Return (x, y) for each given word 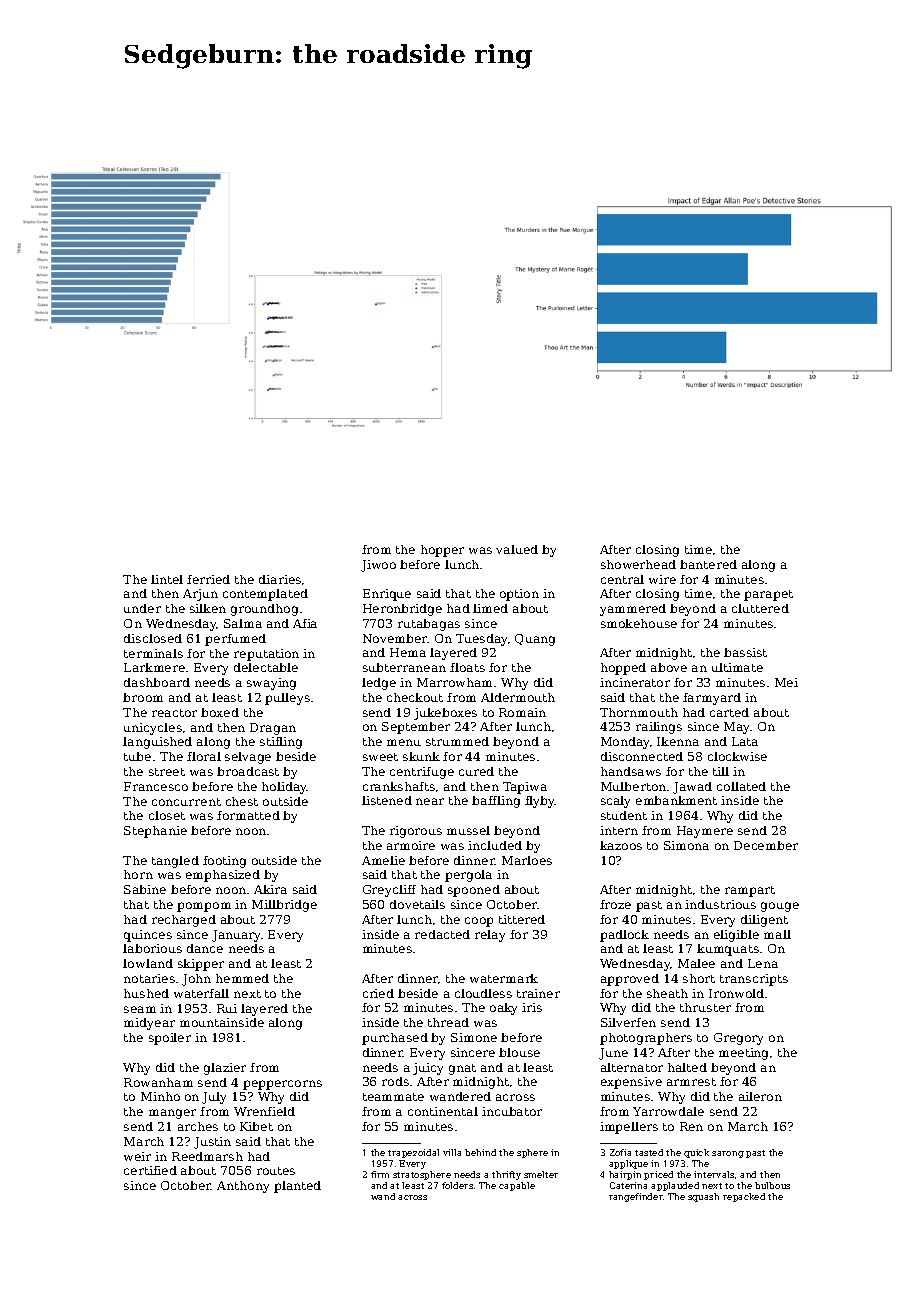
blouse (519, 1052)
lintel (167, 579)
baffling (496, 802)
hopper (442, 551)
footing (224, 862)
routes (276, 1171)
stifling (281, 743)
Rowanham (158, 1082)
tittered (522, 919)
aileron (760, 1096)
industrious (720, 904)
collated (741, 786)
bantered (708, 564)
